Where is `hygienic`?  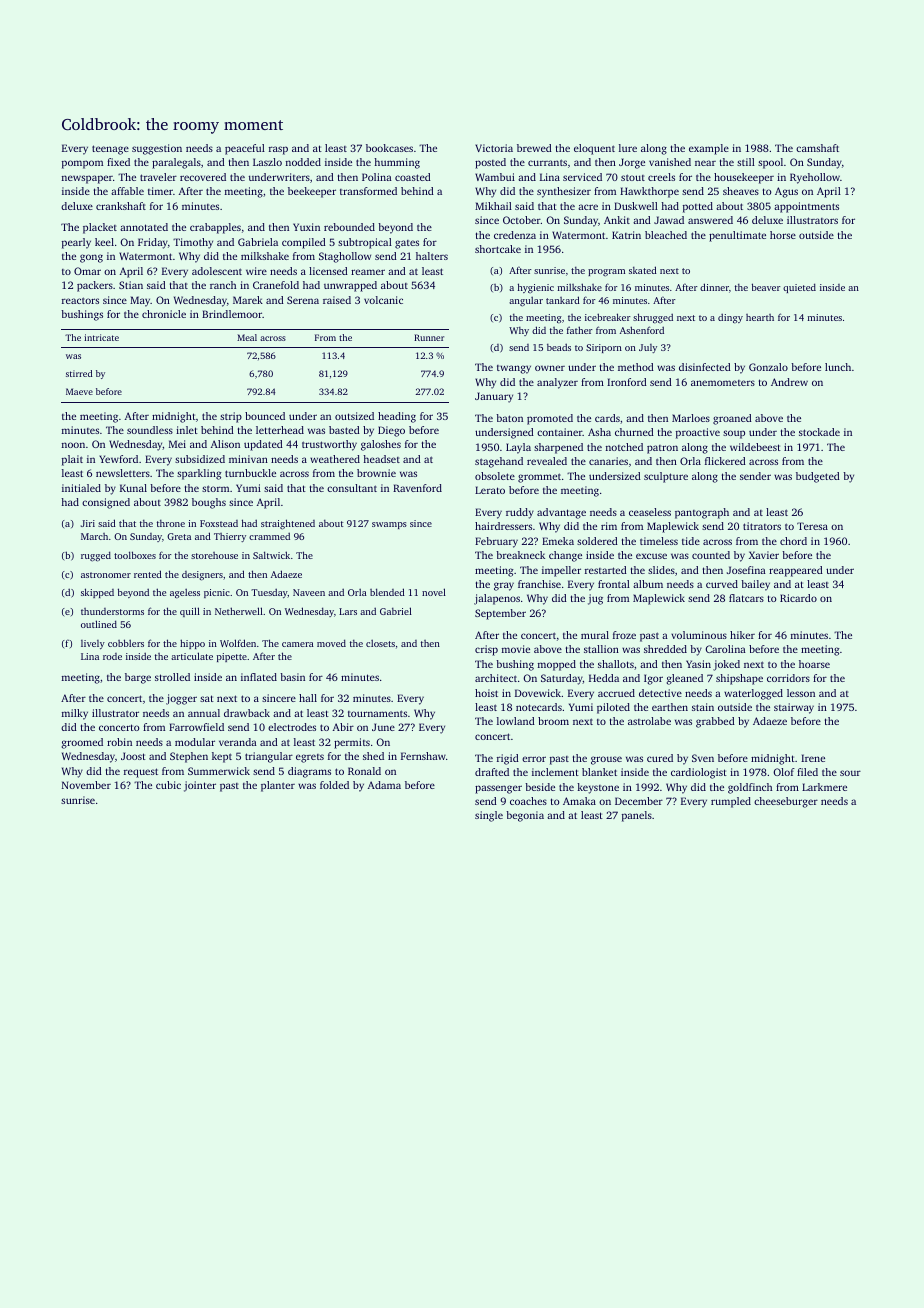
hygienic is located at coordinates (536, 288).
